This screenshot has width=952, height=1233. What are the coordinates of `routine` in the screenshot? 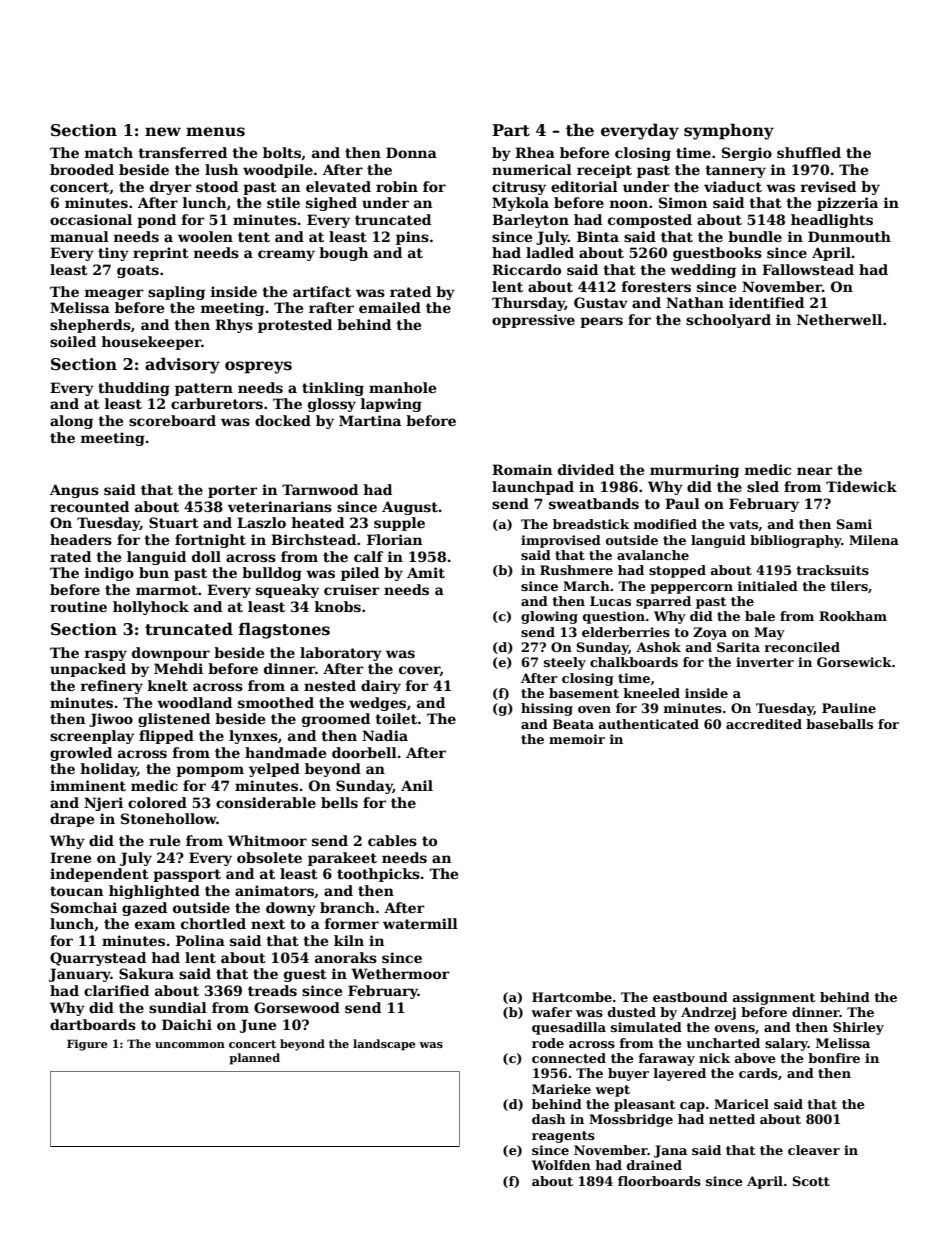 It's located at (78, 606).
